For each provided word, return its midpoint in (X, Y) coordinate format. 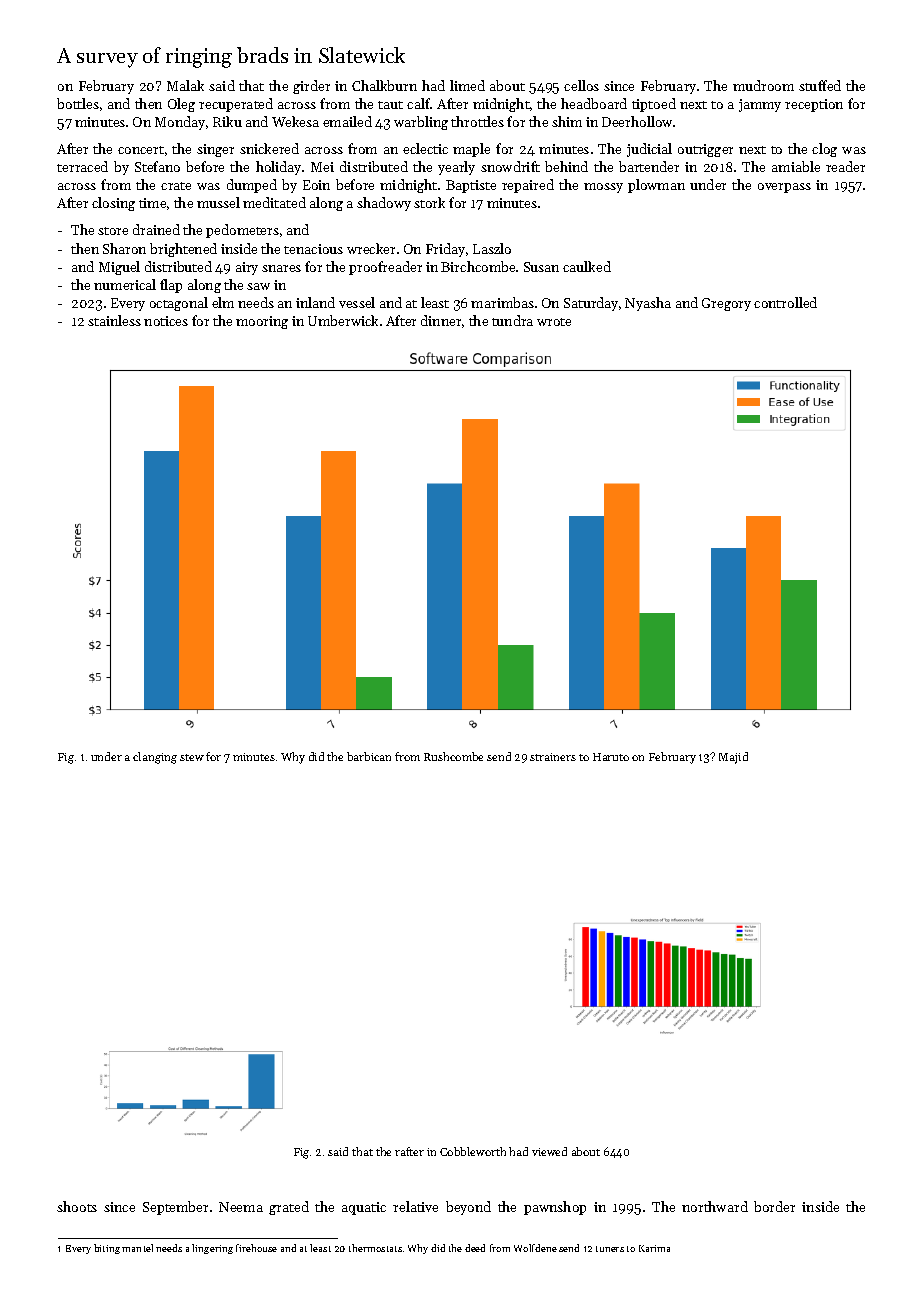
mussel (218, 202)
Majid (733, 758)
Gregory (726, 304)
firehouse (256, 1248)
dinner (441, 320)
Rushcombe (453, 756)
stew (192, 757)
